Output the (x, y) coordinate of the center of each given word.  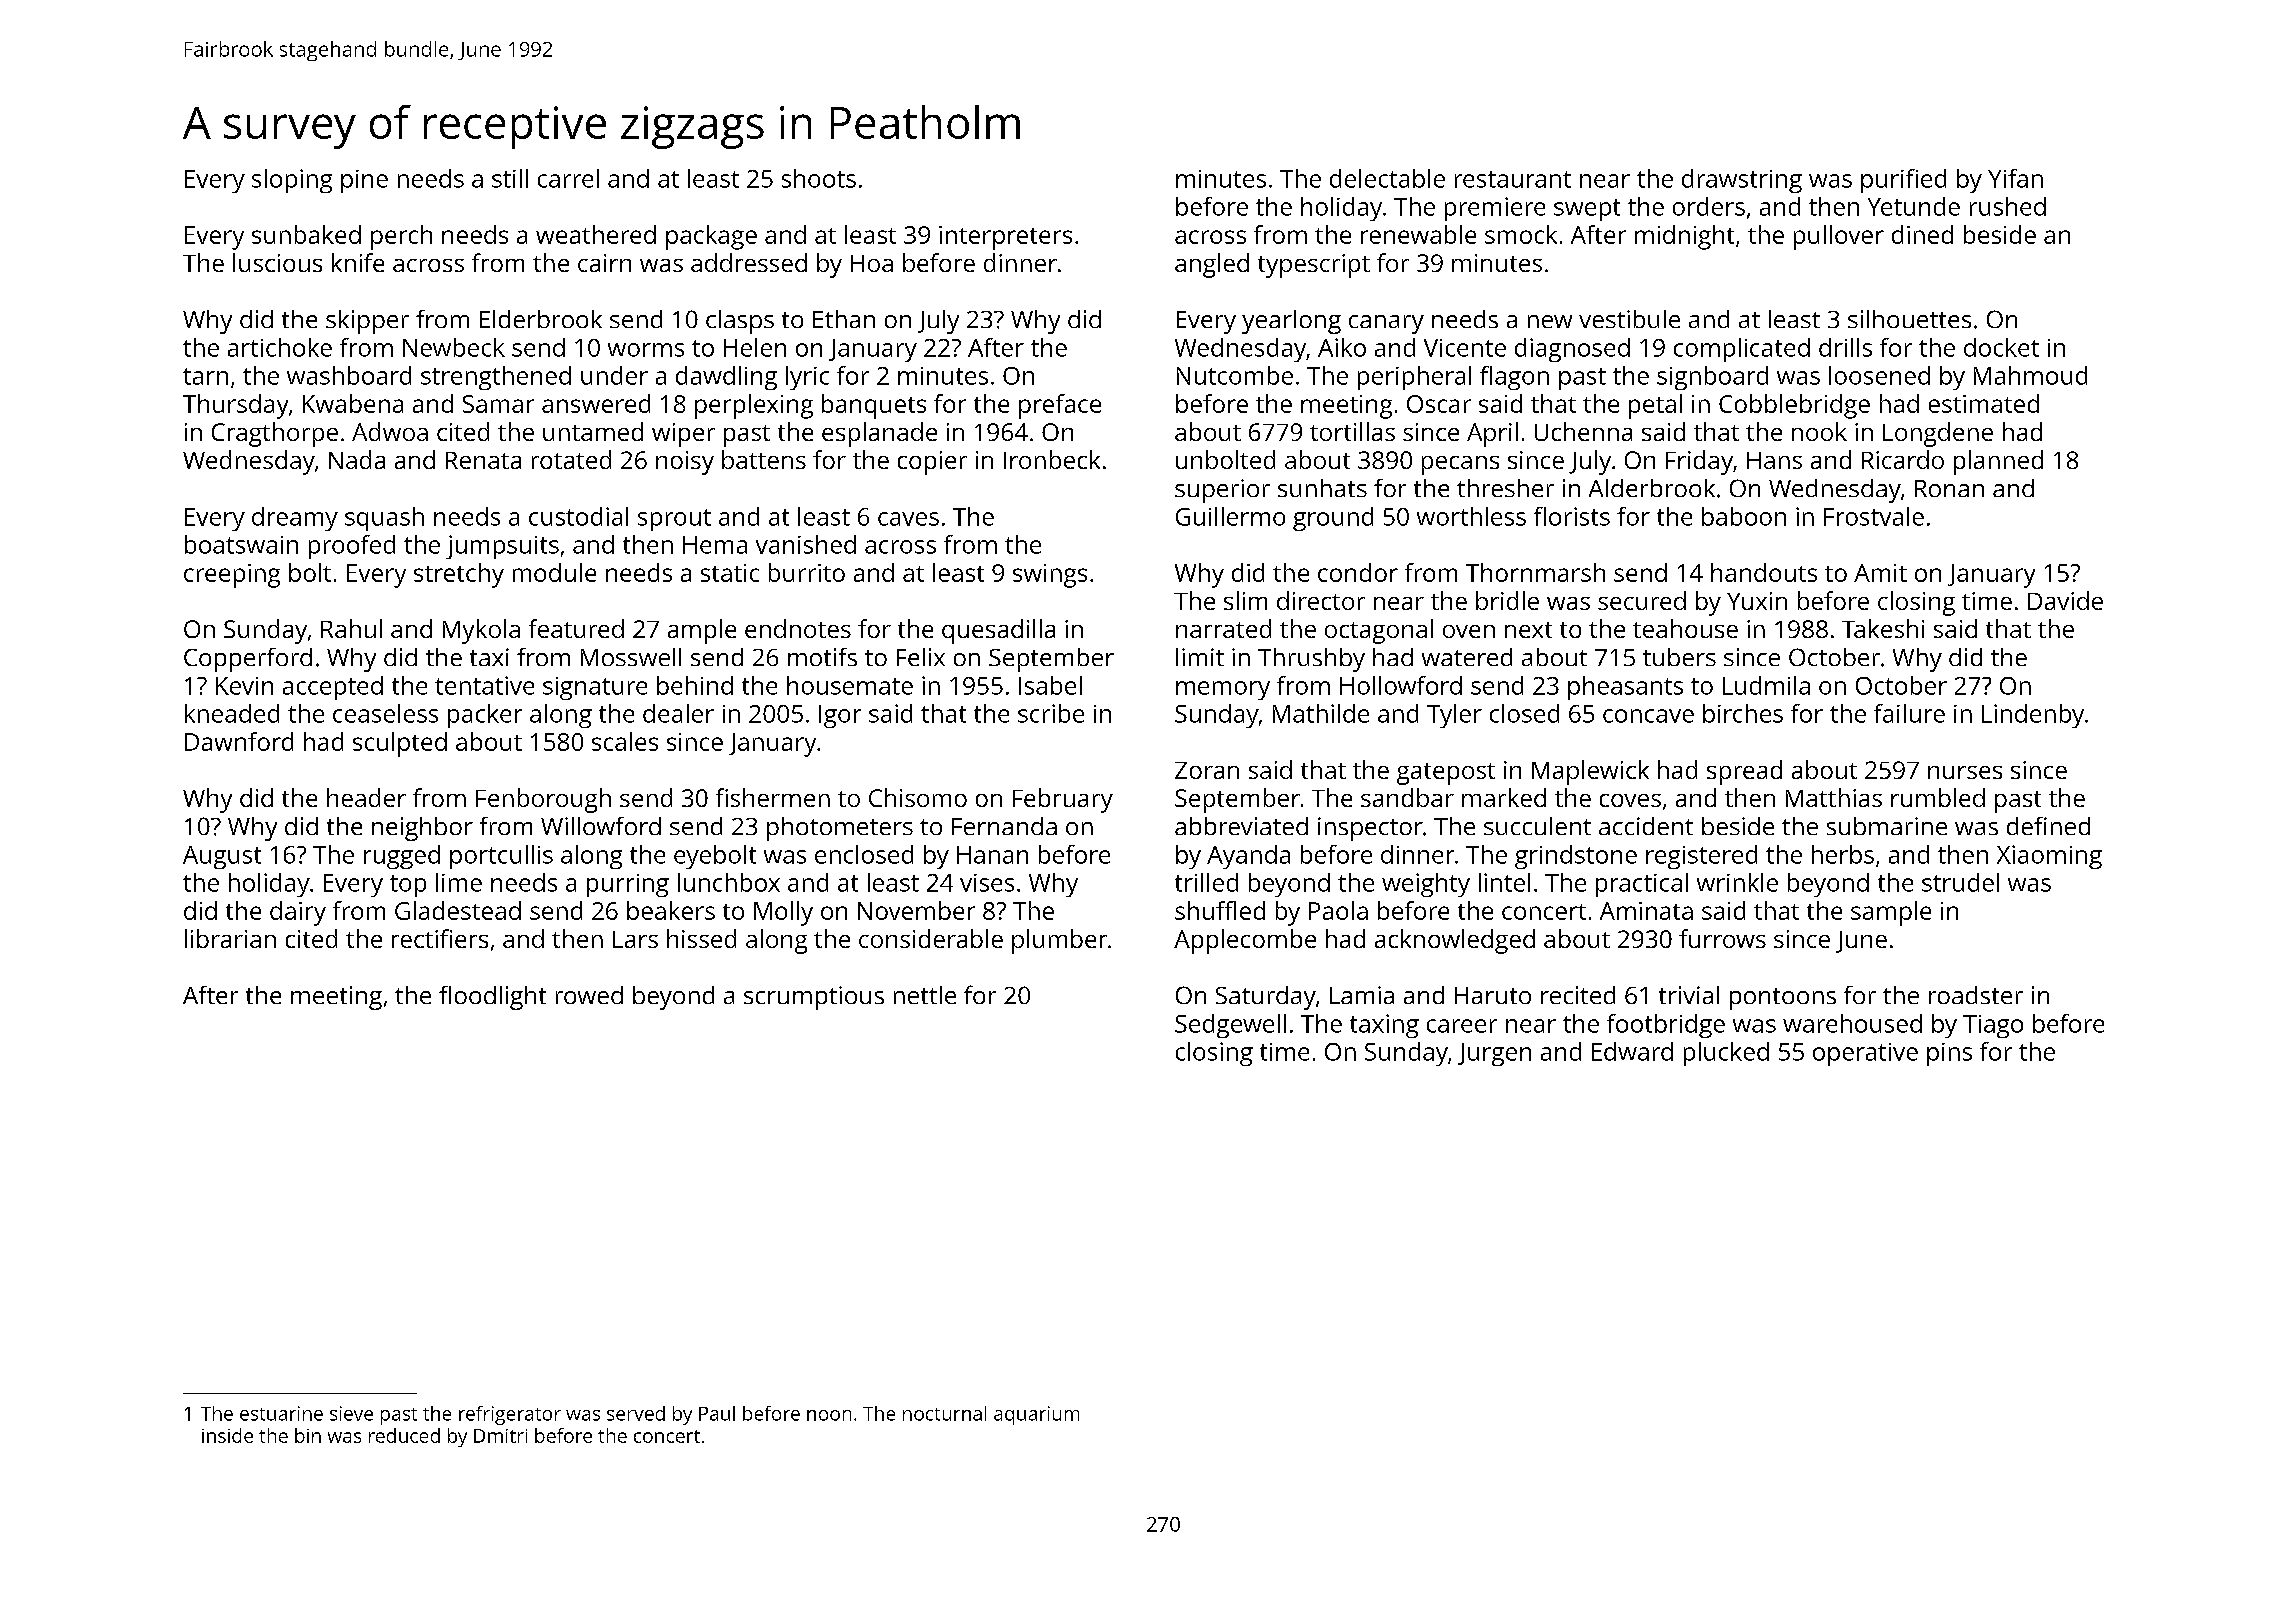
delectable (1387, 178)
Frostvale (1874, 516)
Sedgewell (1230, 1026)
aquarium (1036, 1415)
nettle (925, 995)
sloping (292, 181)
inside (227, 1435)
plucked (1726, 1054)
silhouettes (1909, 319)
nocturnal (944, 1413)
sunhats (1322, 488)
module (554, 572)
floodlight (492, 998)
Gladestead (458, 910)
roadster (1976, 995)
